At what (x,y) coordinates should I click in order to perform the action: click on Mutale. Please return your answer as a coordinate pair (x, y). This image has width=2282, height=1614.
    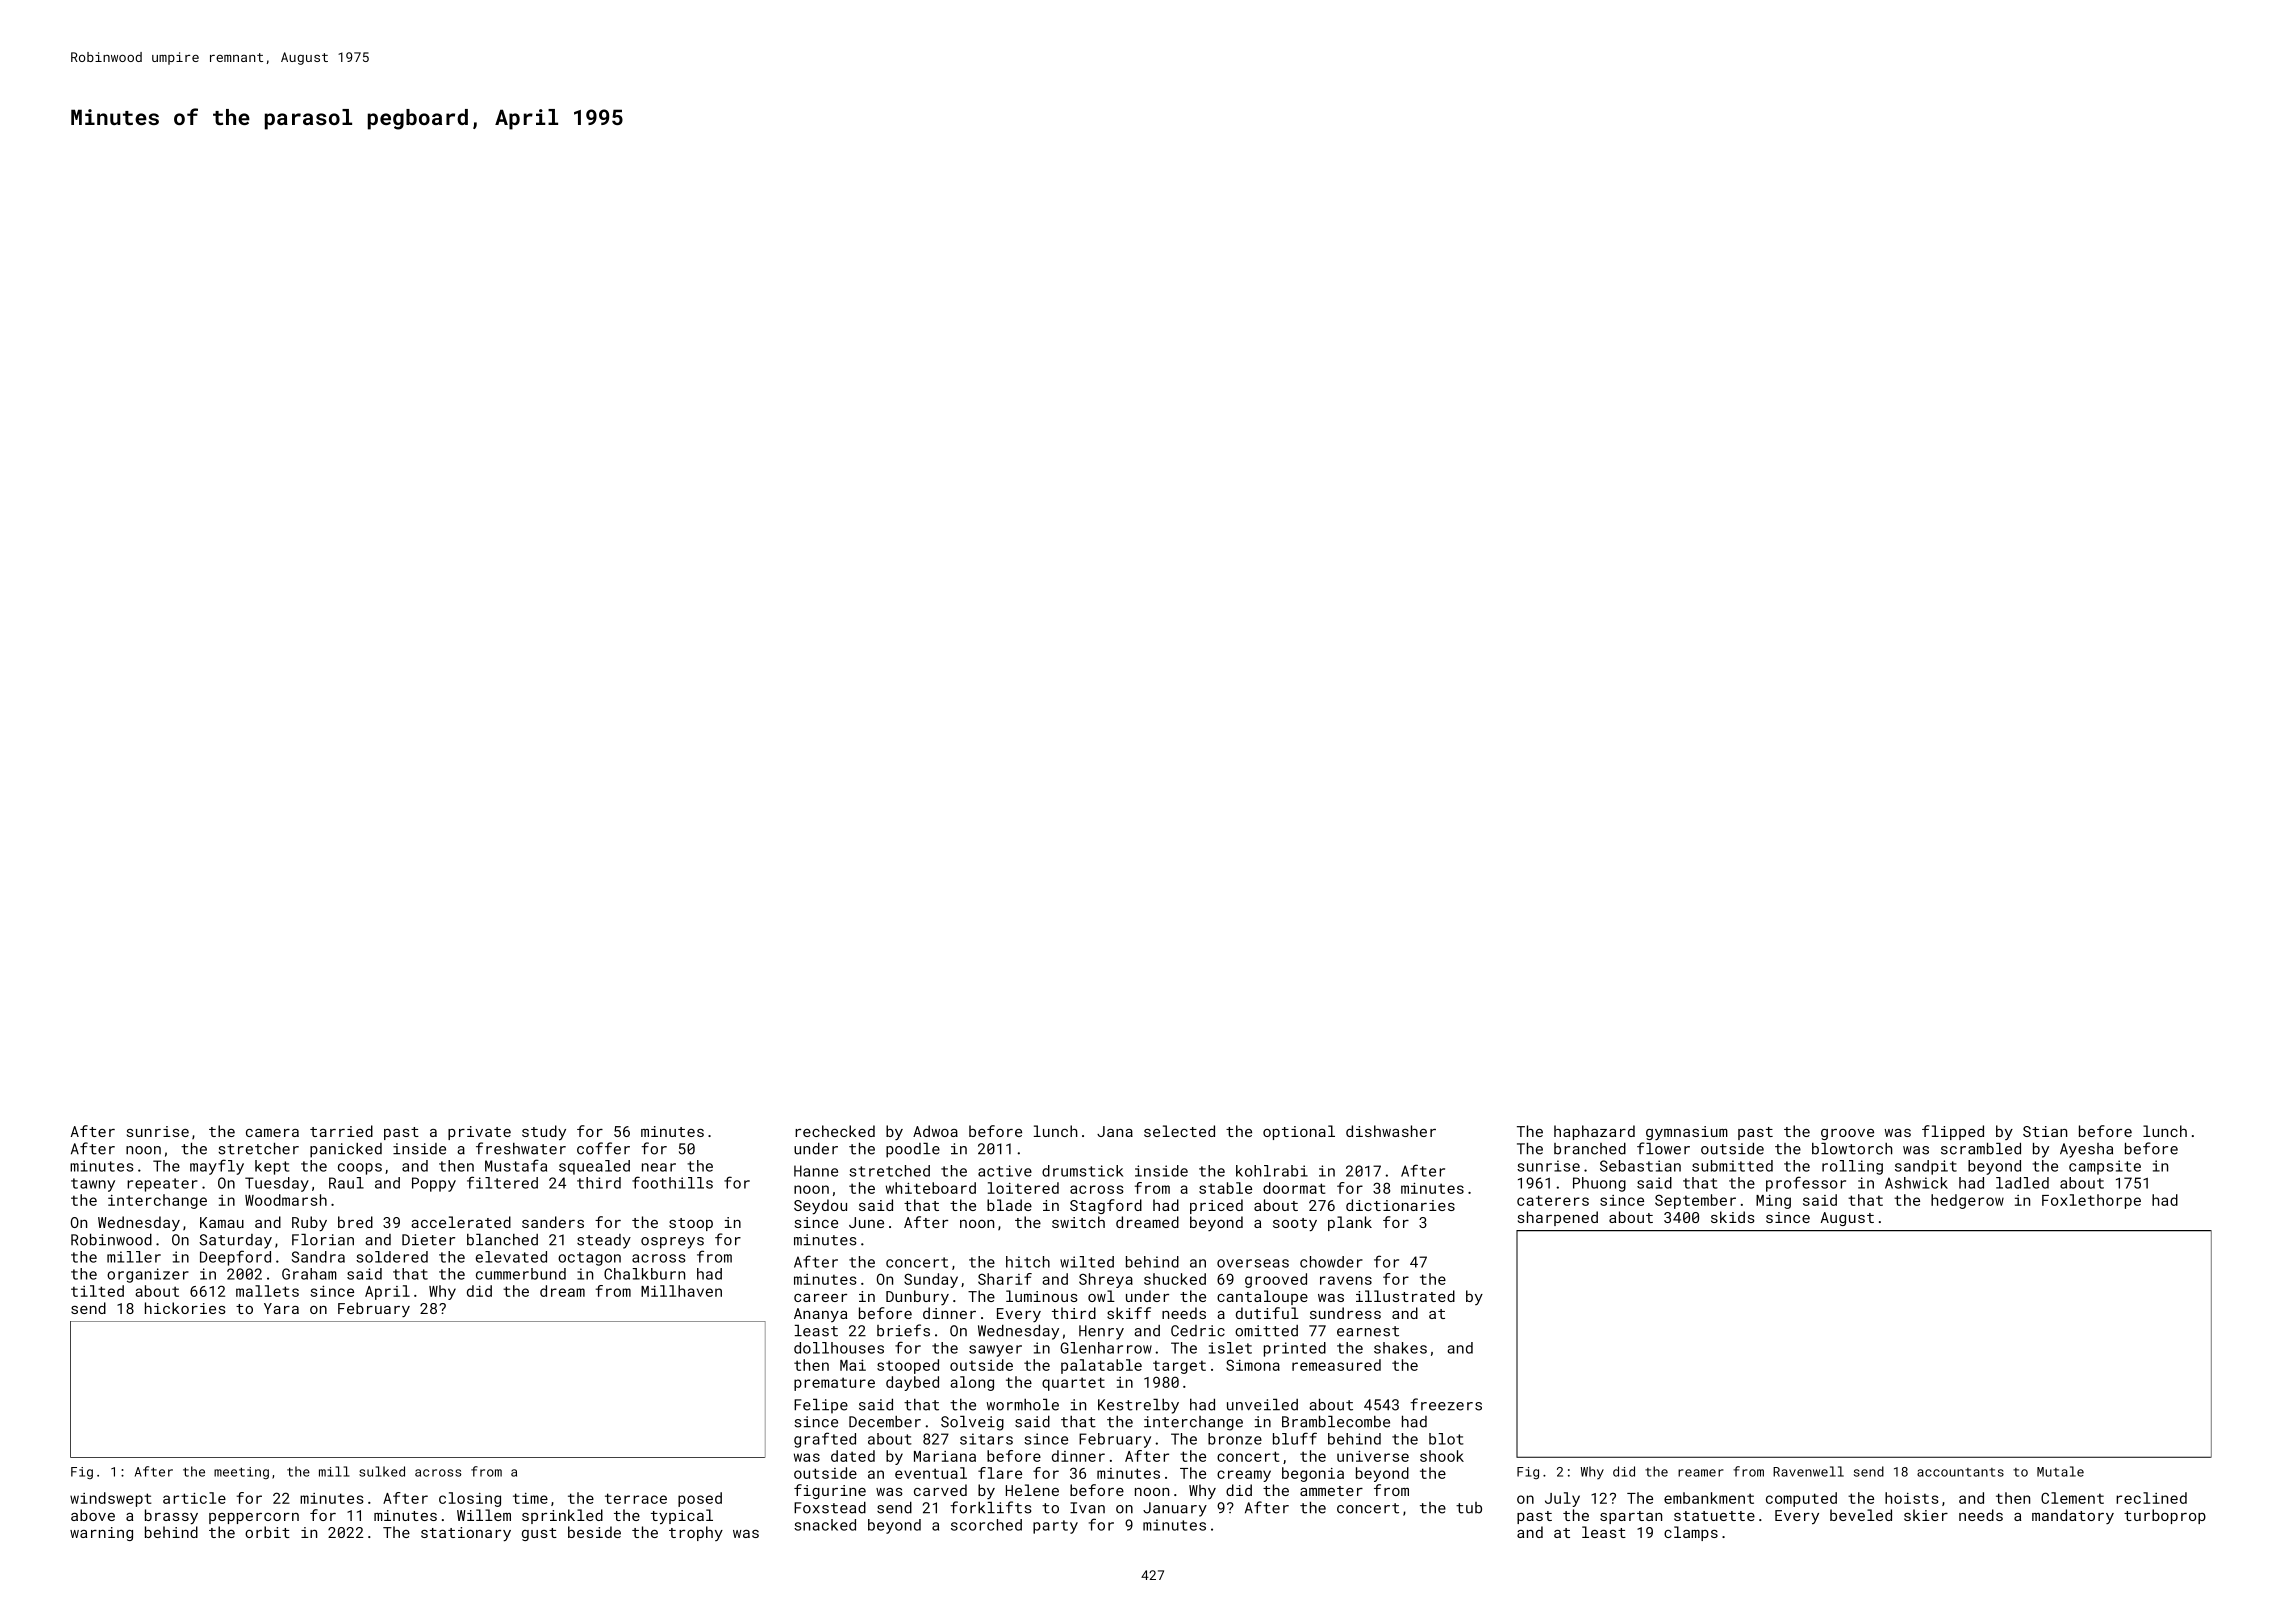
    Looking at the image, I should click on (2060, 1471).
